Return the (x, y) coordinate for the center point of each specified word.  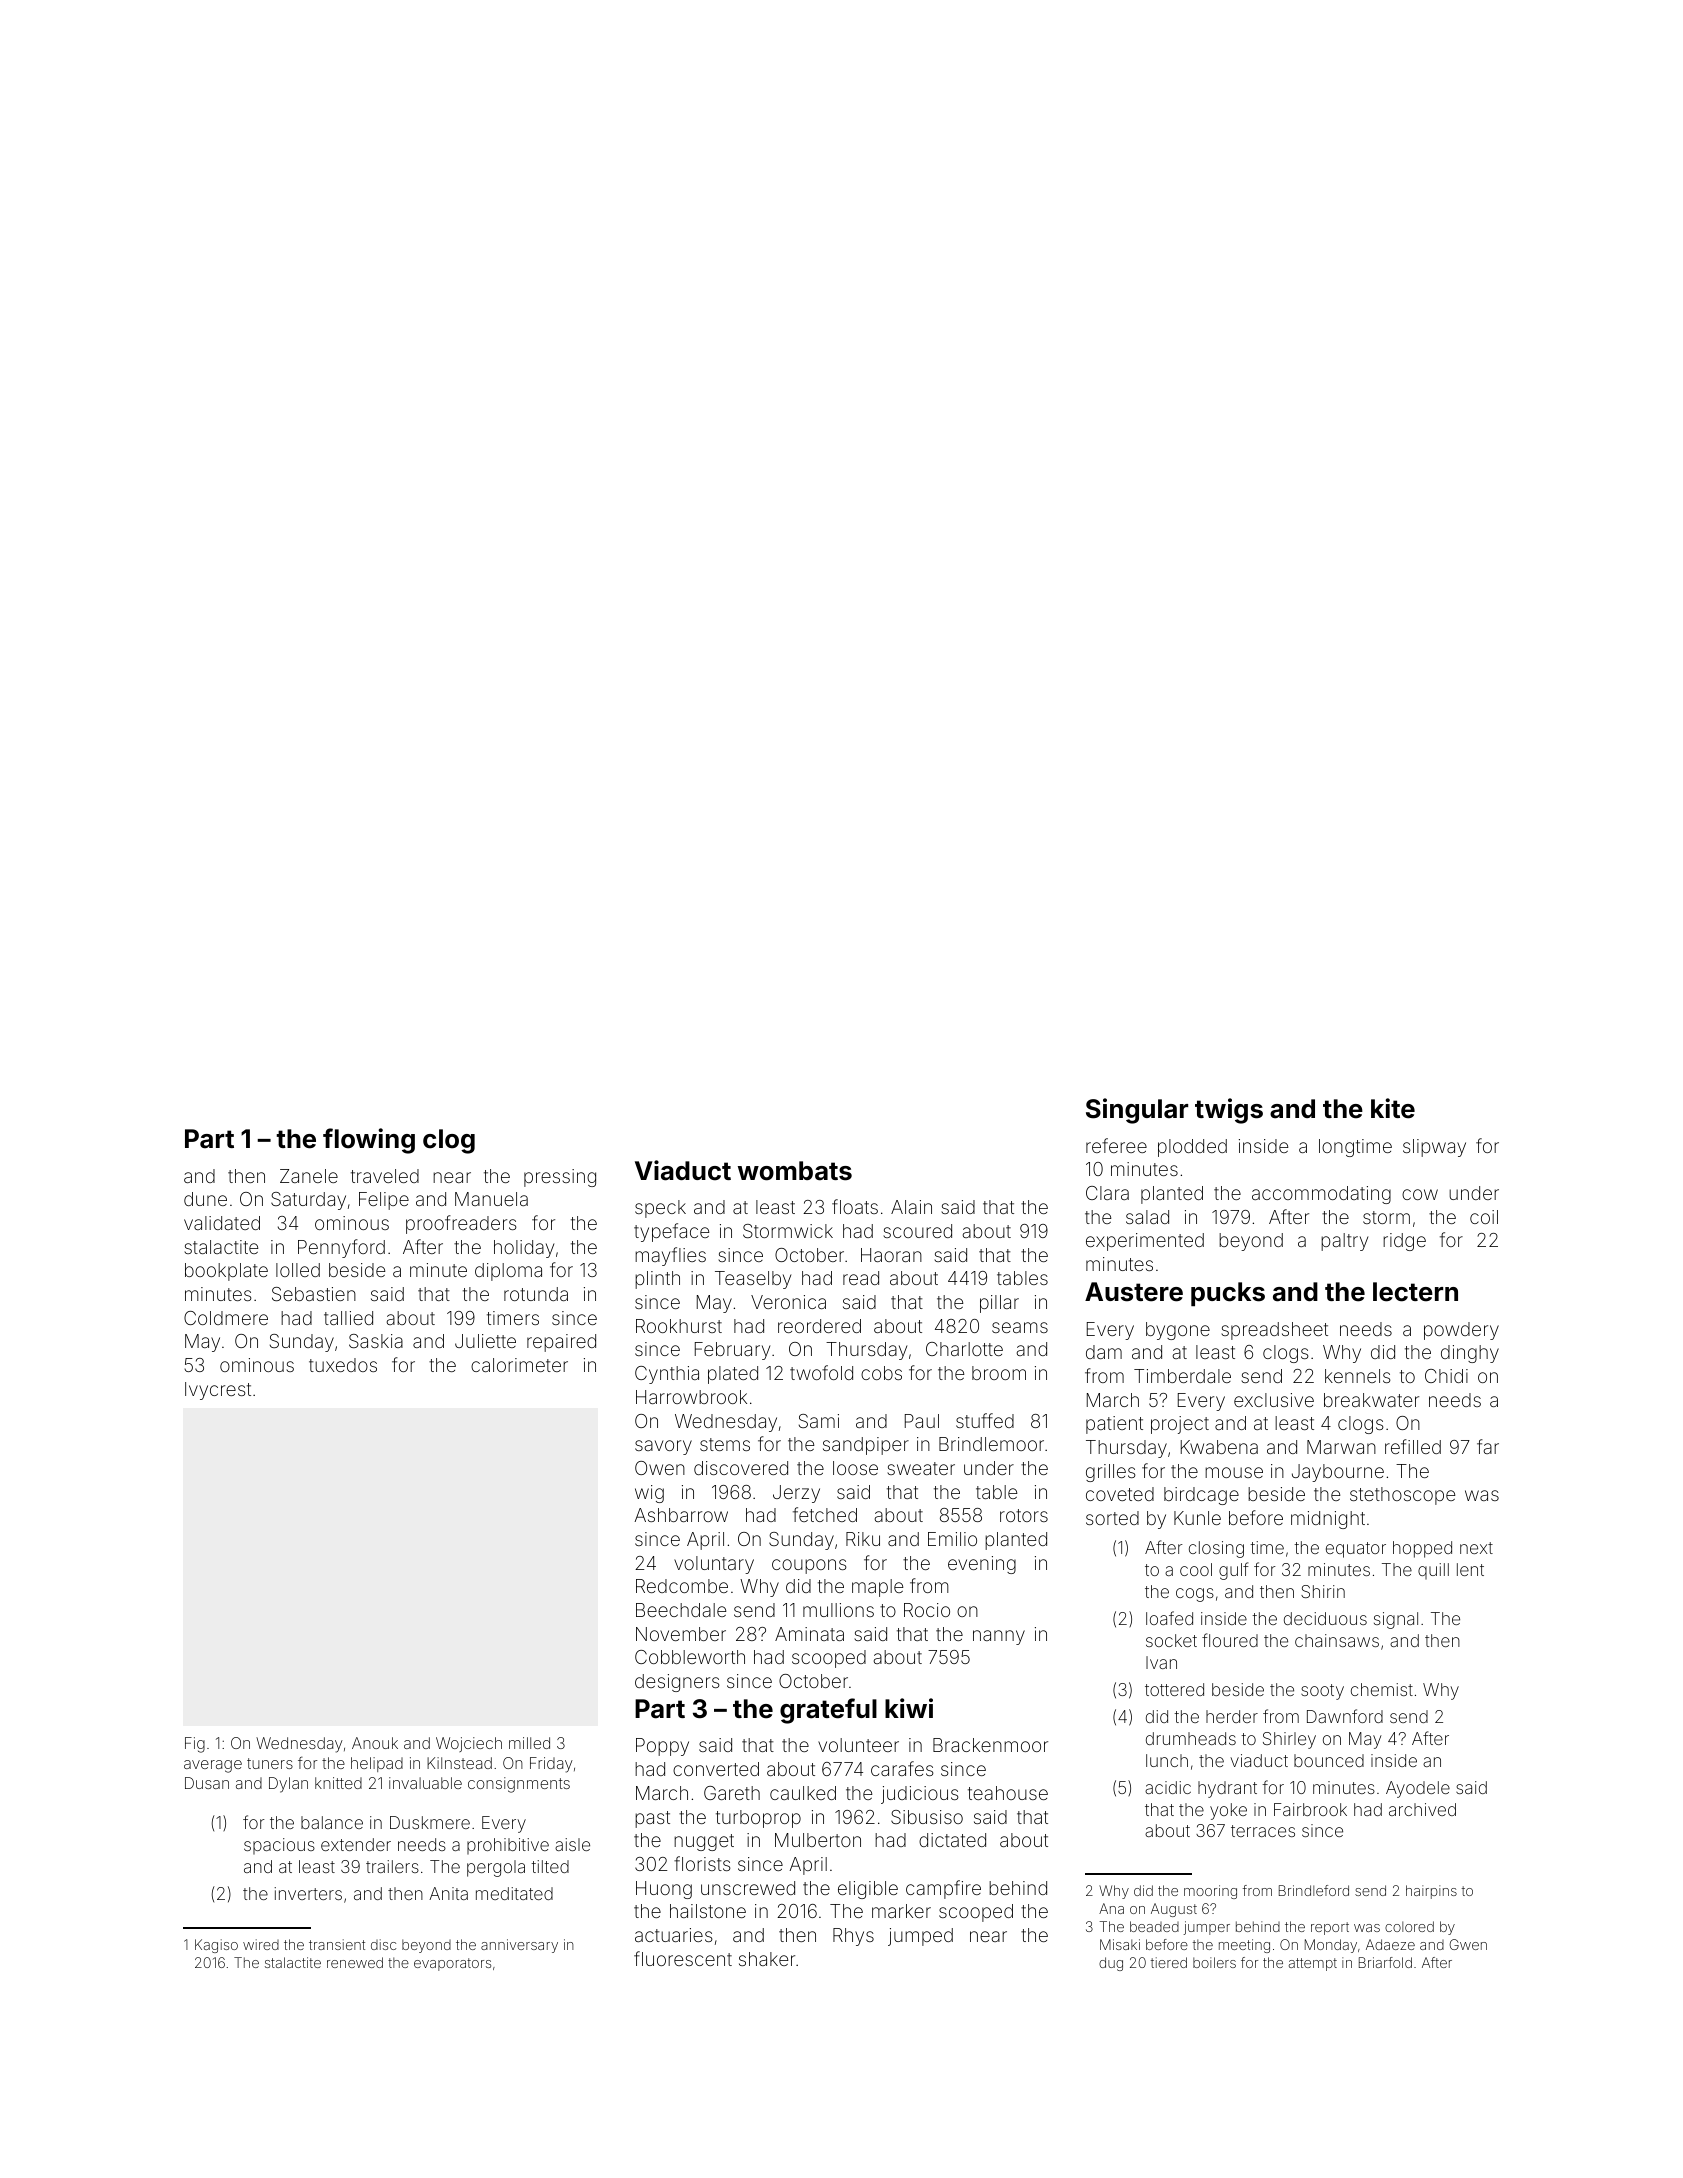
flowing (369, 1141)
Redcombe (682, 1586)
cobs (881, 1373)
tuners (270, 1763)
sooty (1322, 1692)
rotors (1024, 1515)
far (1488, 1446)
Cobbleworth (690, 1657)
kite (1393, 1108)
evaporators (452, 1964)
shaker (767, 1959)
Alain (911, 1207)
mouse (1234, 1472)
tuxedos (343, 1365)
